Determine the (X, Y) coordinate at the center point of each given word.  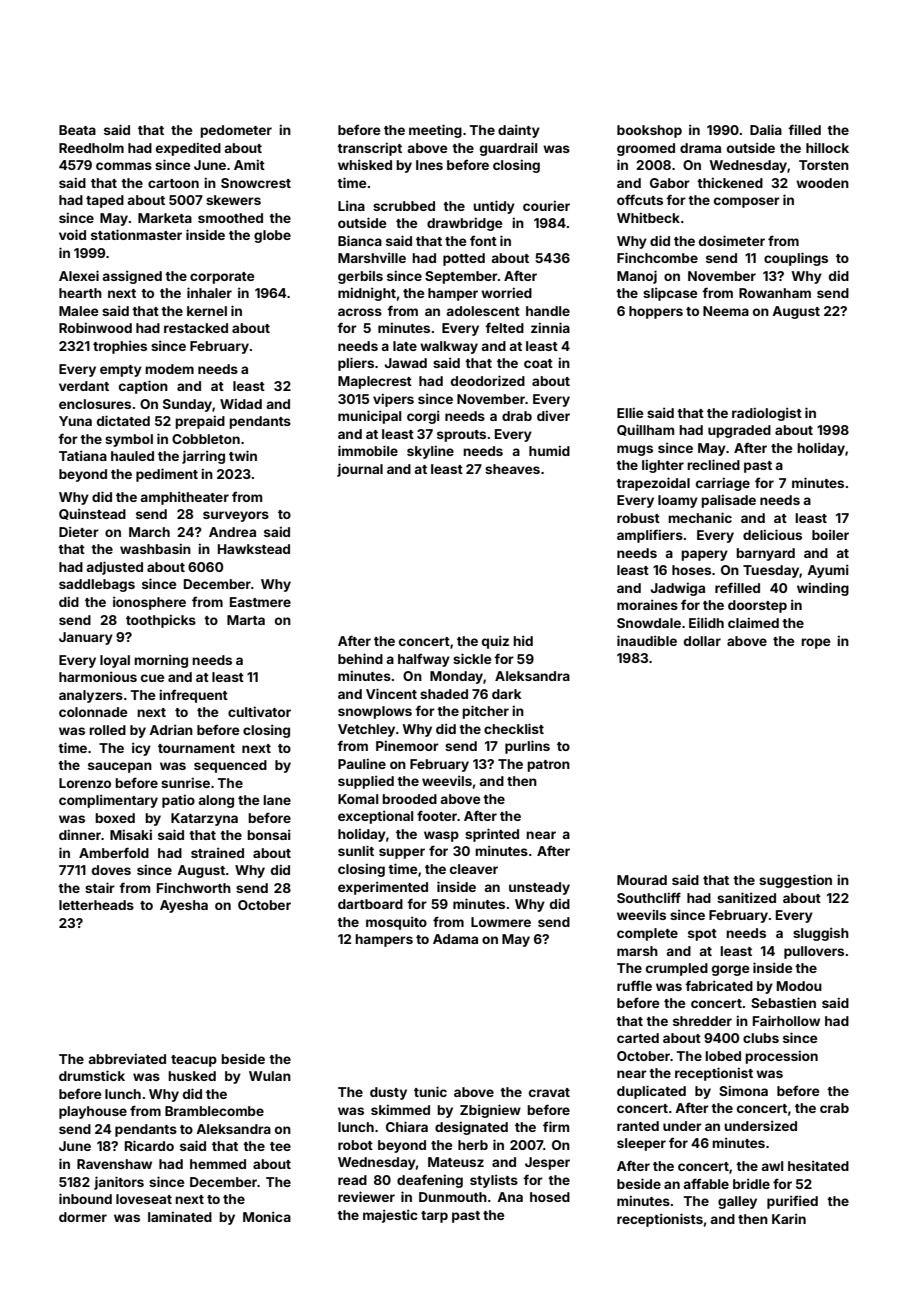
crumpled (677, 969)
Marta (246, 620)
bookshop (649, 131)
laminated (180, 1216)
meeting (435, 131)
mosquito (396, 923)
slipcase (670, 294)
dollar (702, 641)
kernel (207, 311)
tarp (434, 1217)
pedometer (236, 131)
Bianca (360, 240)
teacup (194, 1061)
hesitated (818, 1165)
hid (523, 640)
